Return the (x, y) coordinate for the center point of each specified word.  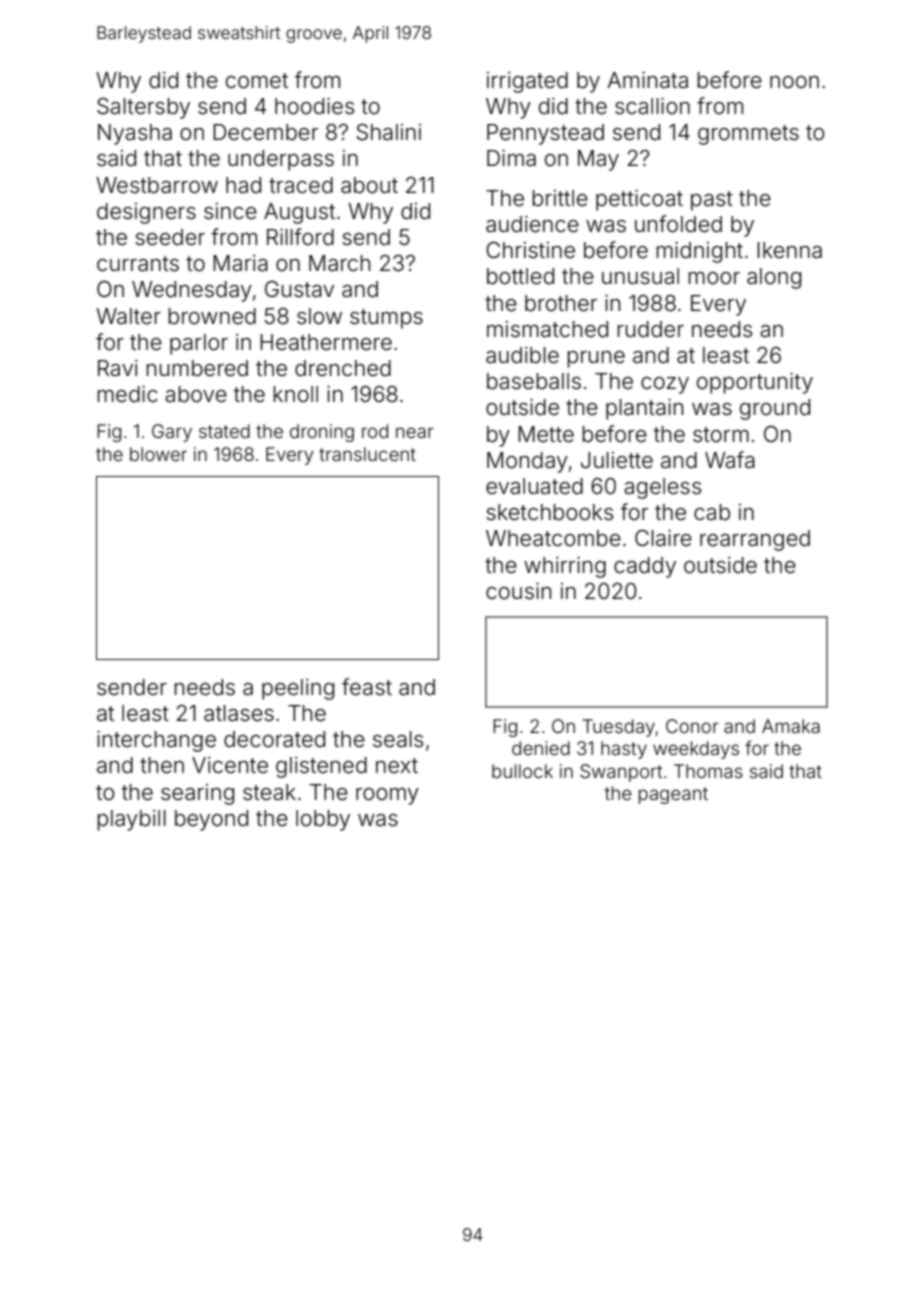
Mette (546, 434)
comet (257, 81)
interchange (156, 741)
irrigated (527, 82)
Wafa (730, 460)
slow (319, 316)
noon (794, 82)
